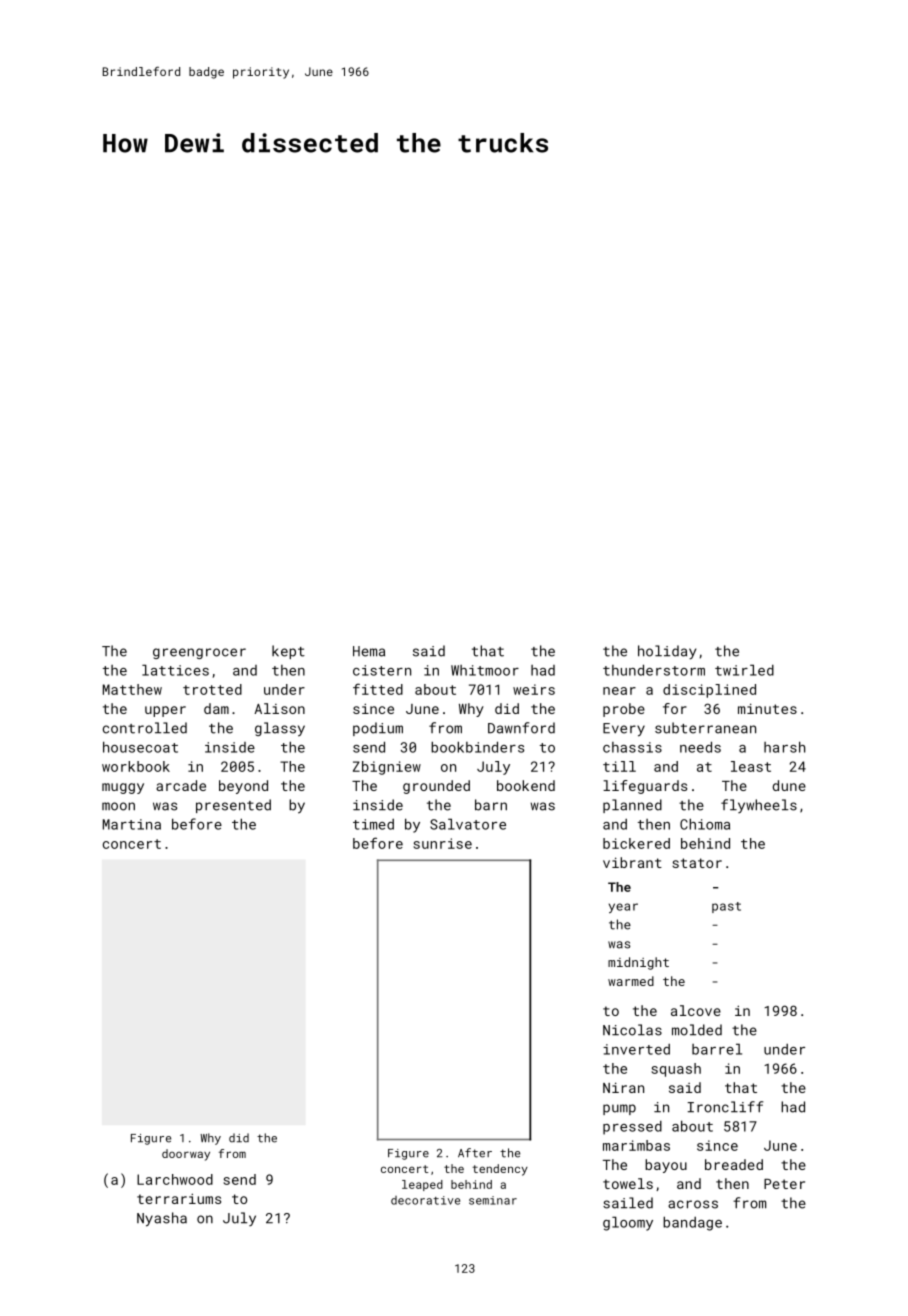 This screenshot has width=908, height=1316. What do you see at coordinates (726, 907) in the screenshot?
I see `past` at bounding box center [726, 907].
